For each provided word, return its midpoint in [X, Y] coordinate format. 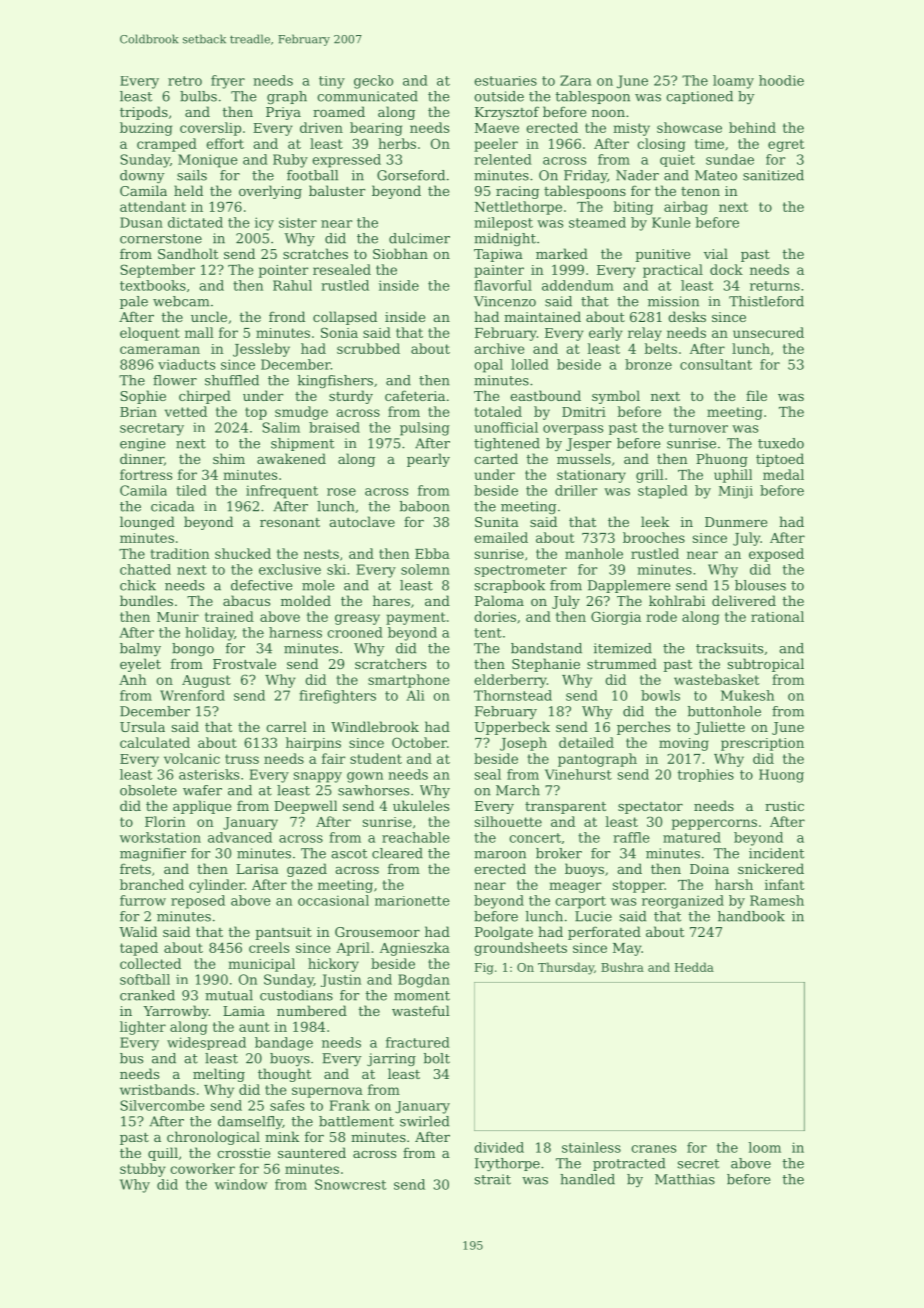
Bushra [622, 967]
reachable [416, 837]
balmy [140, 649]
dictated [195, 222]
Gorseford [411, 175]
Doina [709, 869]
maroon [500, 855]
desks [687, 316]
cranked [147, 995]
